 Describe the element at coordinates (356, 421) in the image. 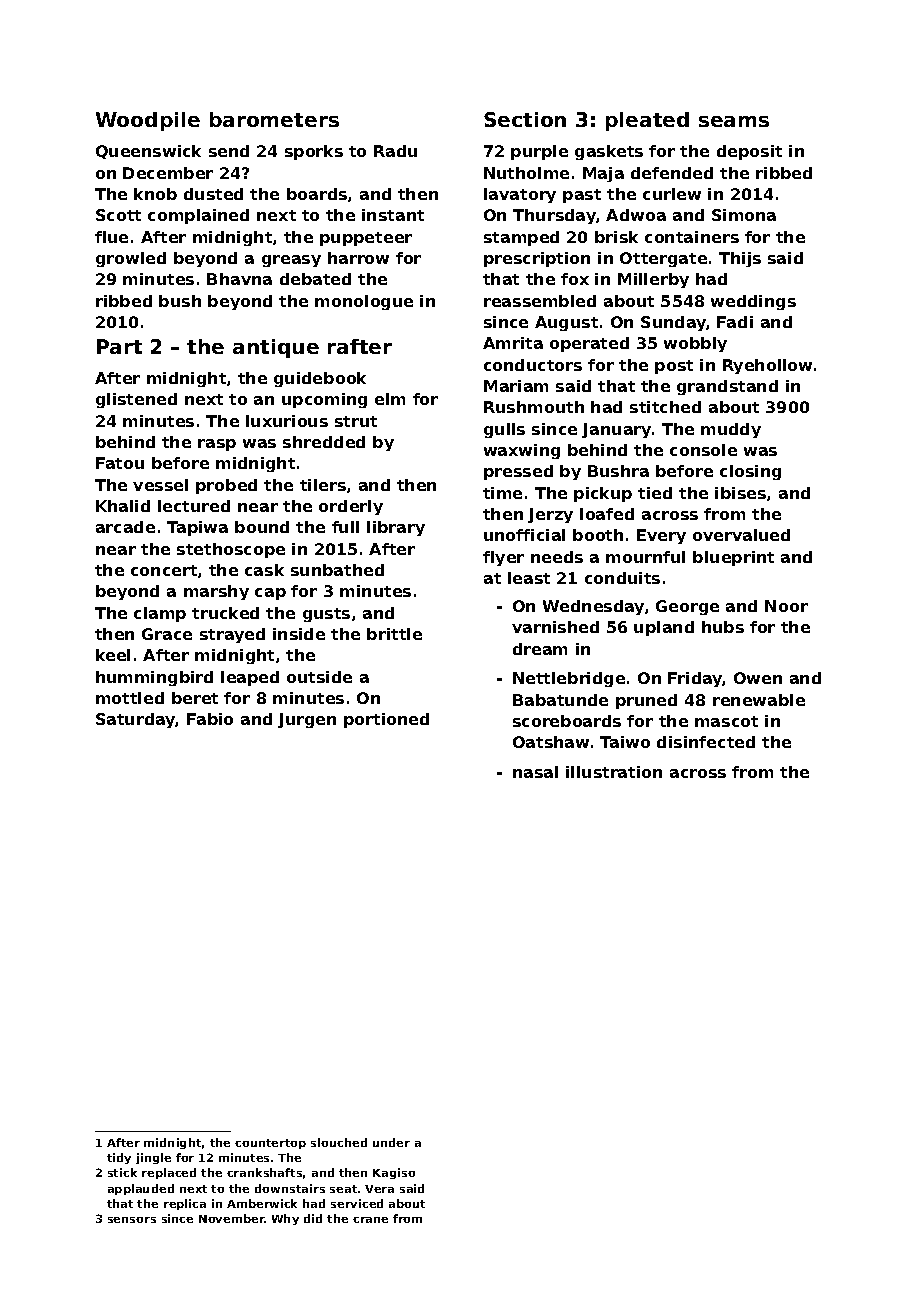

I see `strut` at that location.
